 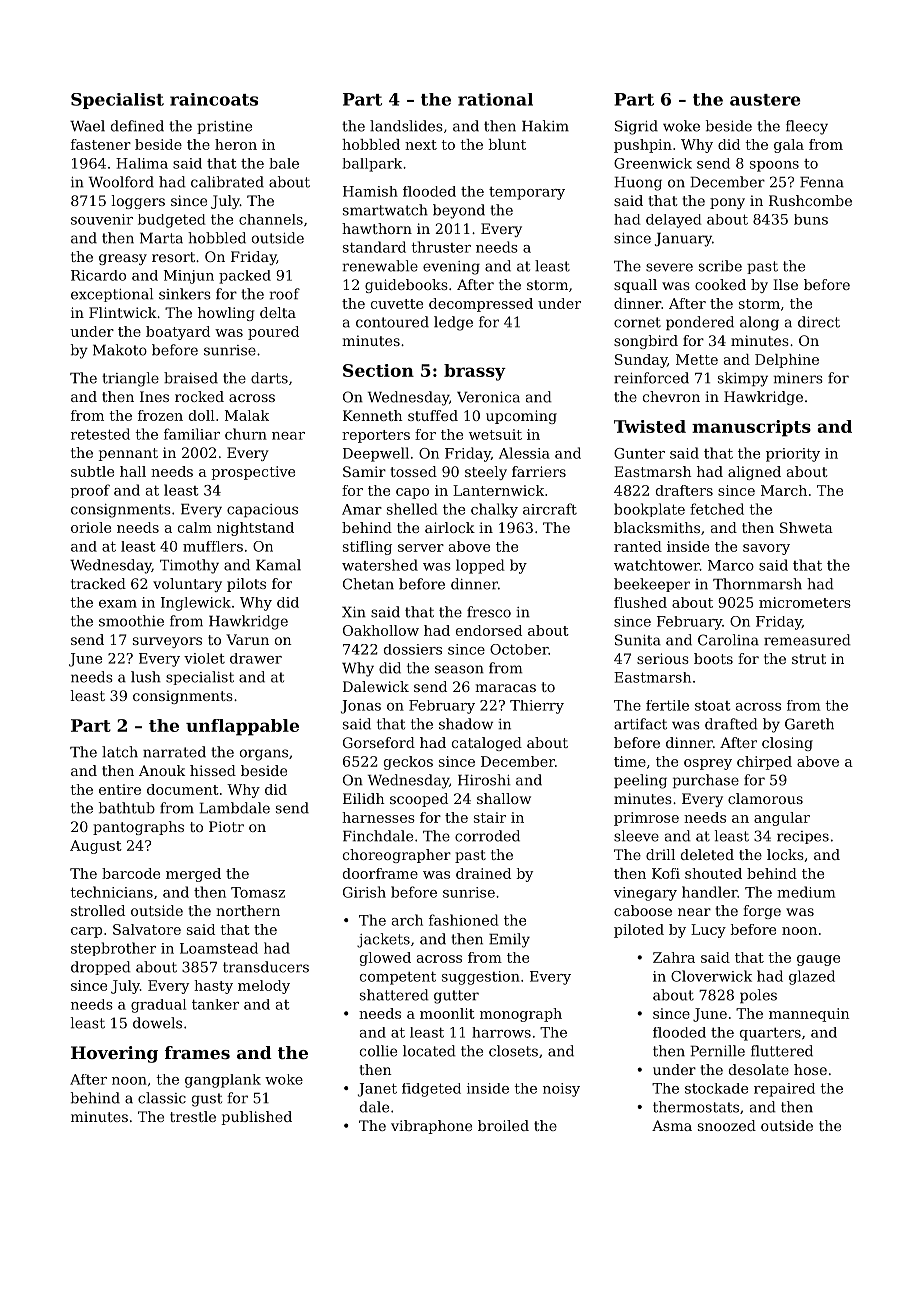 What do you see at coordinates (162, 1098) in the screenshot?
I see `classic` at bounding box center [162, 1098].
